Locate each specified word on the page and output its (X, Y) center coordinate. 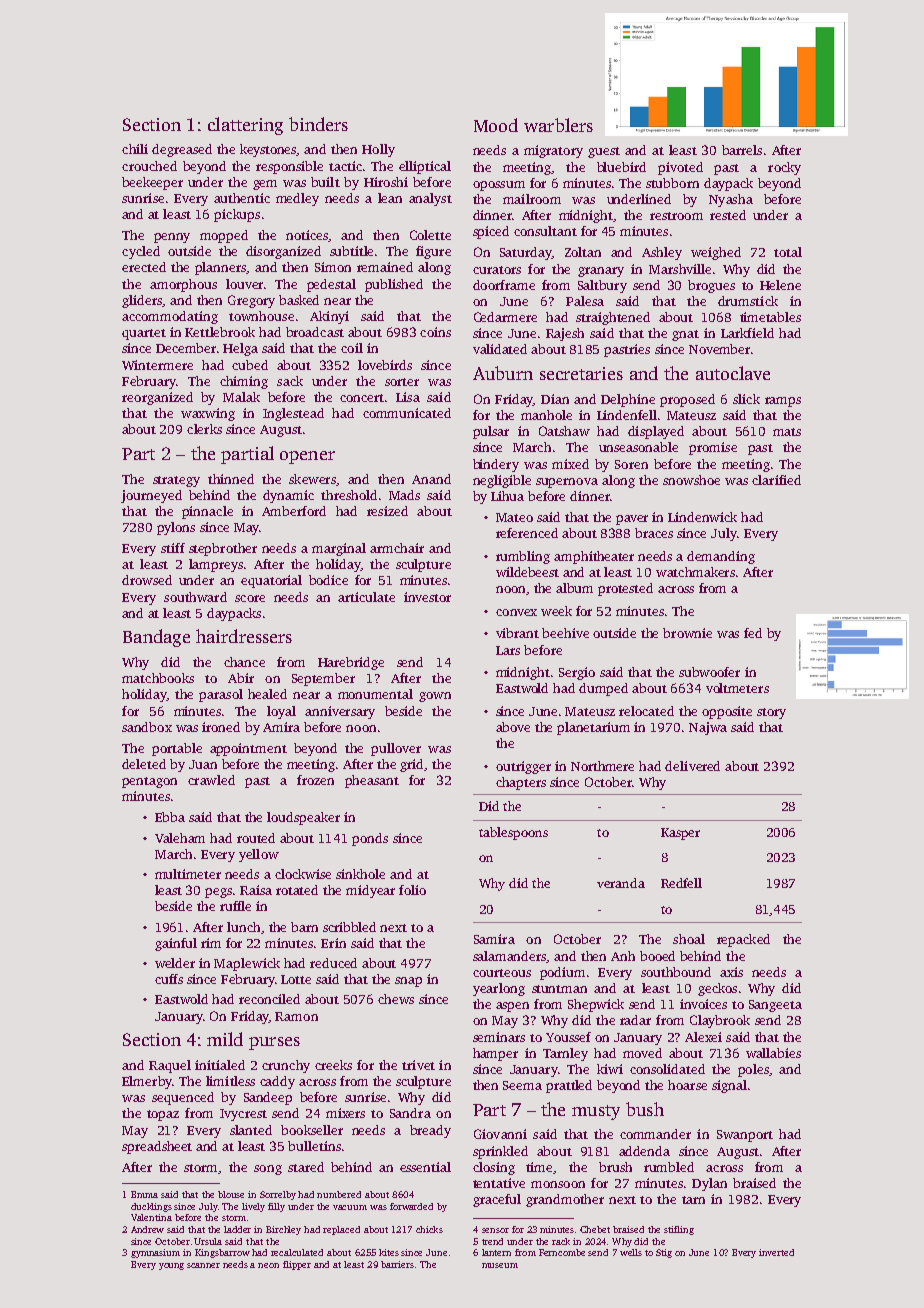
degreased (182, 150)
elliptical (425, 167)
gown (435, 697)
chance (244, 662)
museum (500, 1265)
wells (631, 1252)
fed (753, 633)
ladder (237, 1229)
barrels (742, 150)
